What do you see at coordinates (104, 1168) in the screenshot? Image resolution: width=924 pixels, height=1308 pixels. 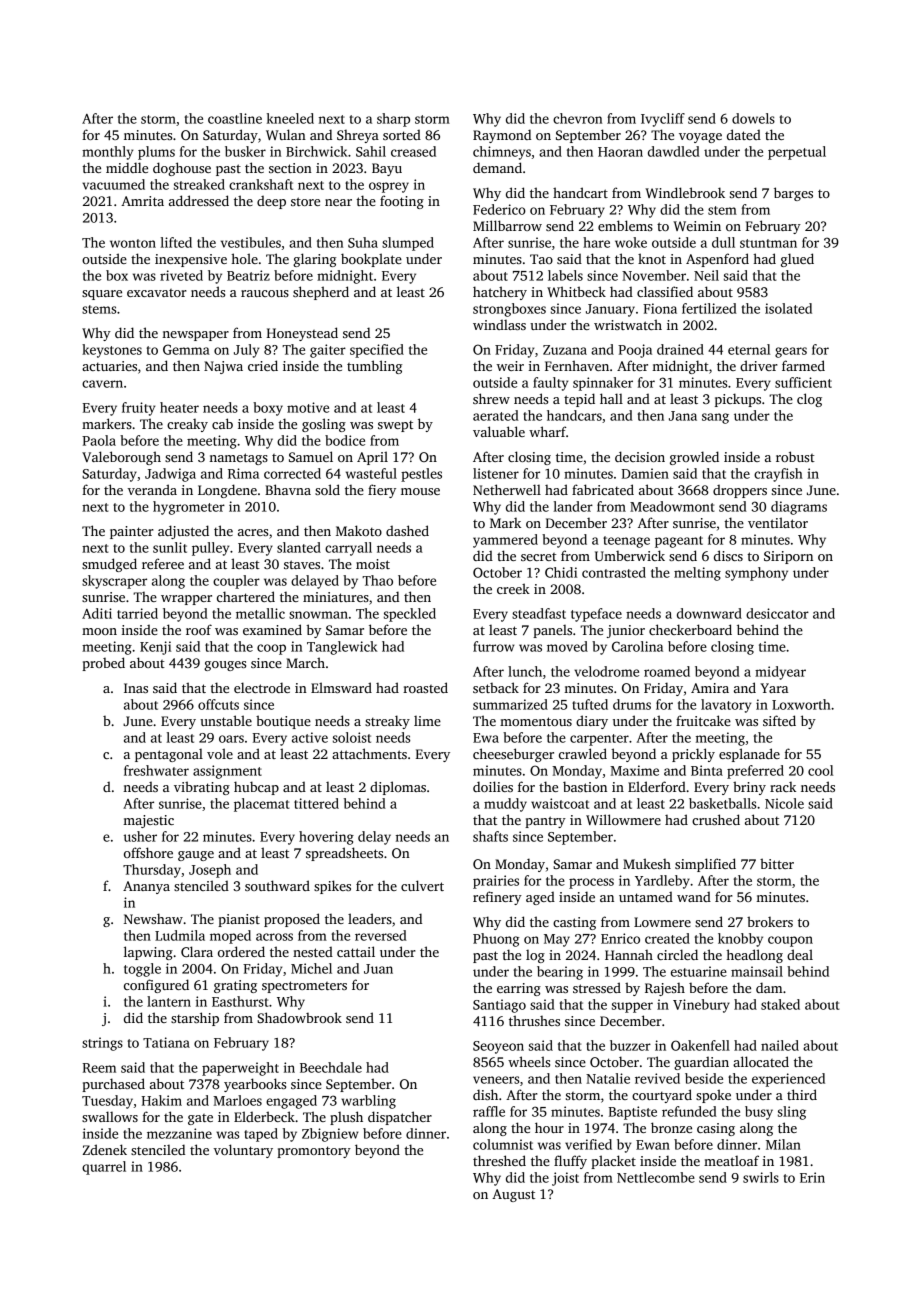 I see `quarrel` at bounding box center [104, 1168].
